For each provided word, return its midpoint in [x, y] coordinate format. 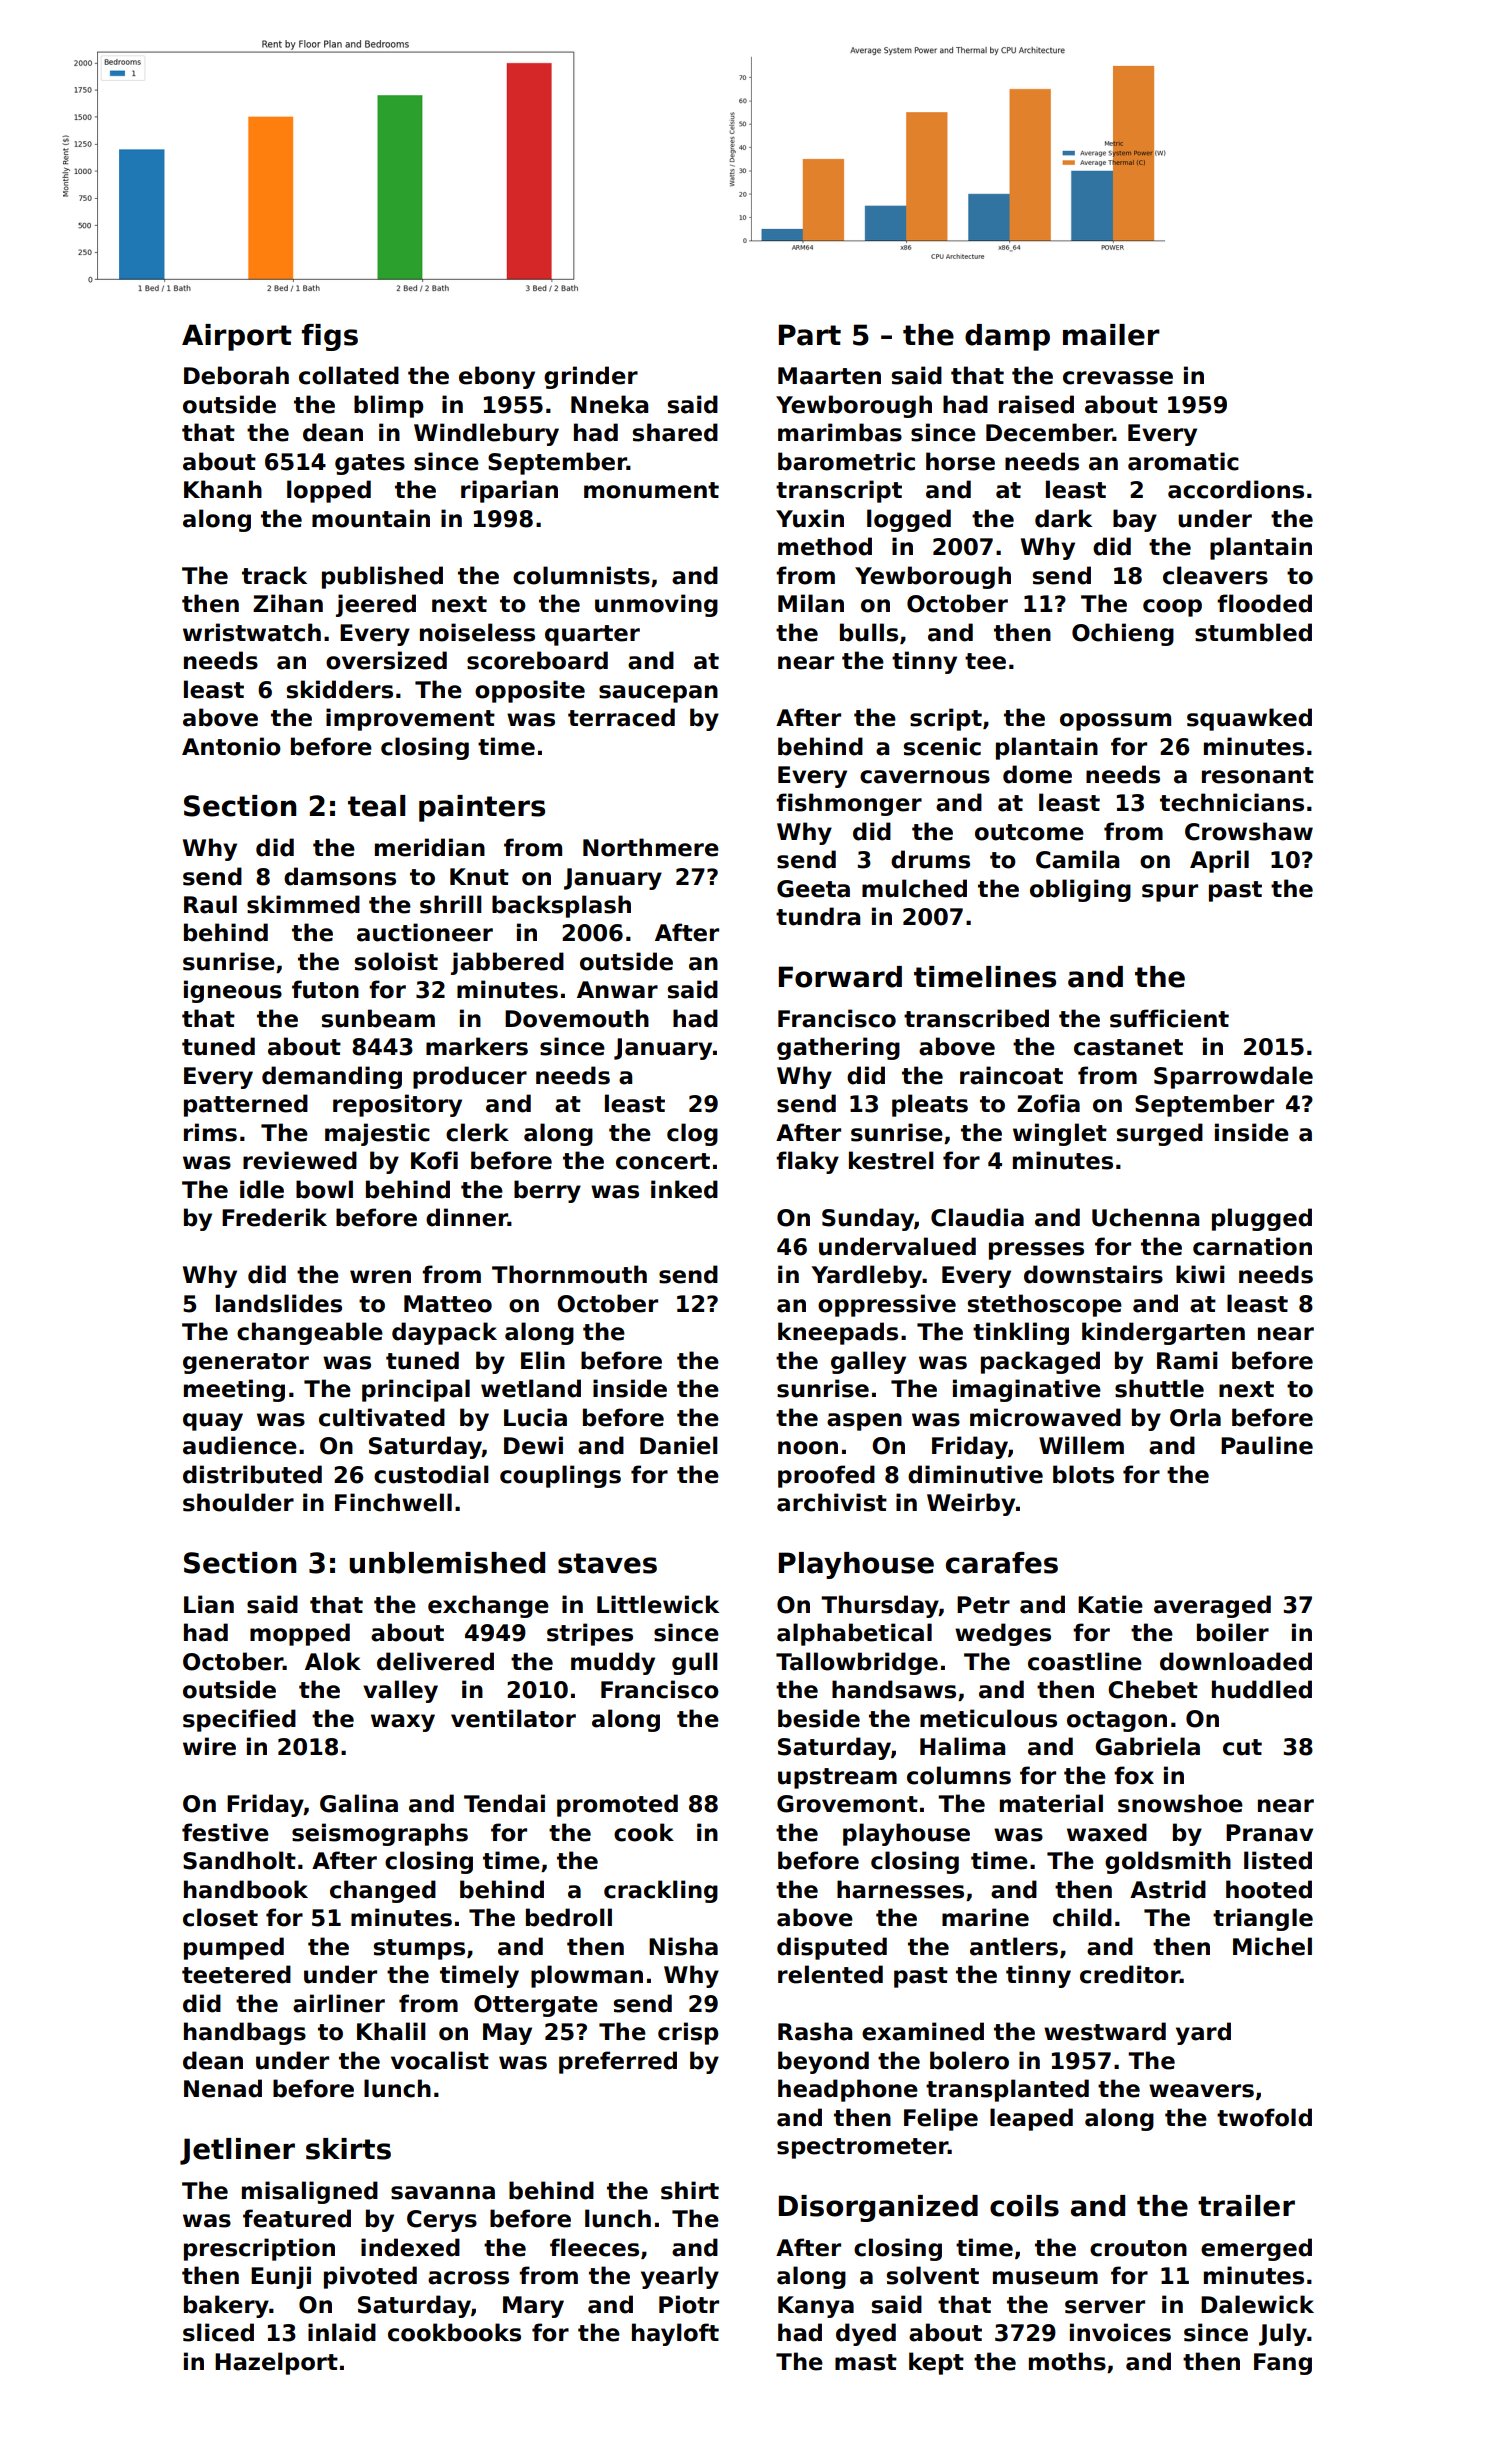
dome [1037, 774]
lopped [329, 491]
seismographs [380, 1834]
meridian [430, 847]
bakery [226, 2306]
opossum [1115, 722]
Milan [811, 603]
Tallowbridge [857, 1663]
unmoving [656, 605]
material [1051, 1803]
